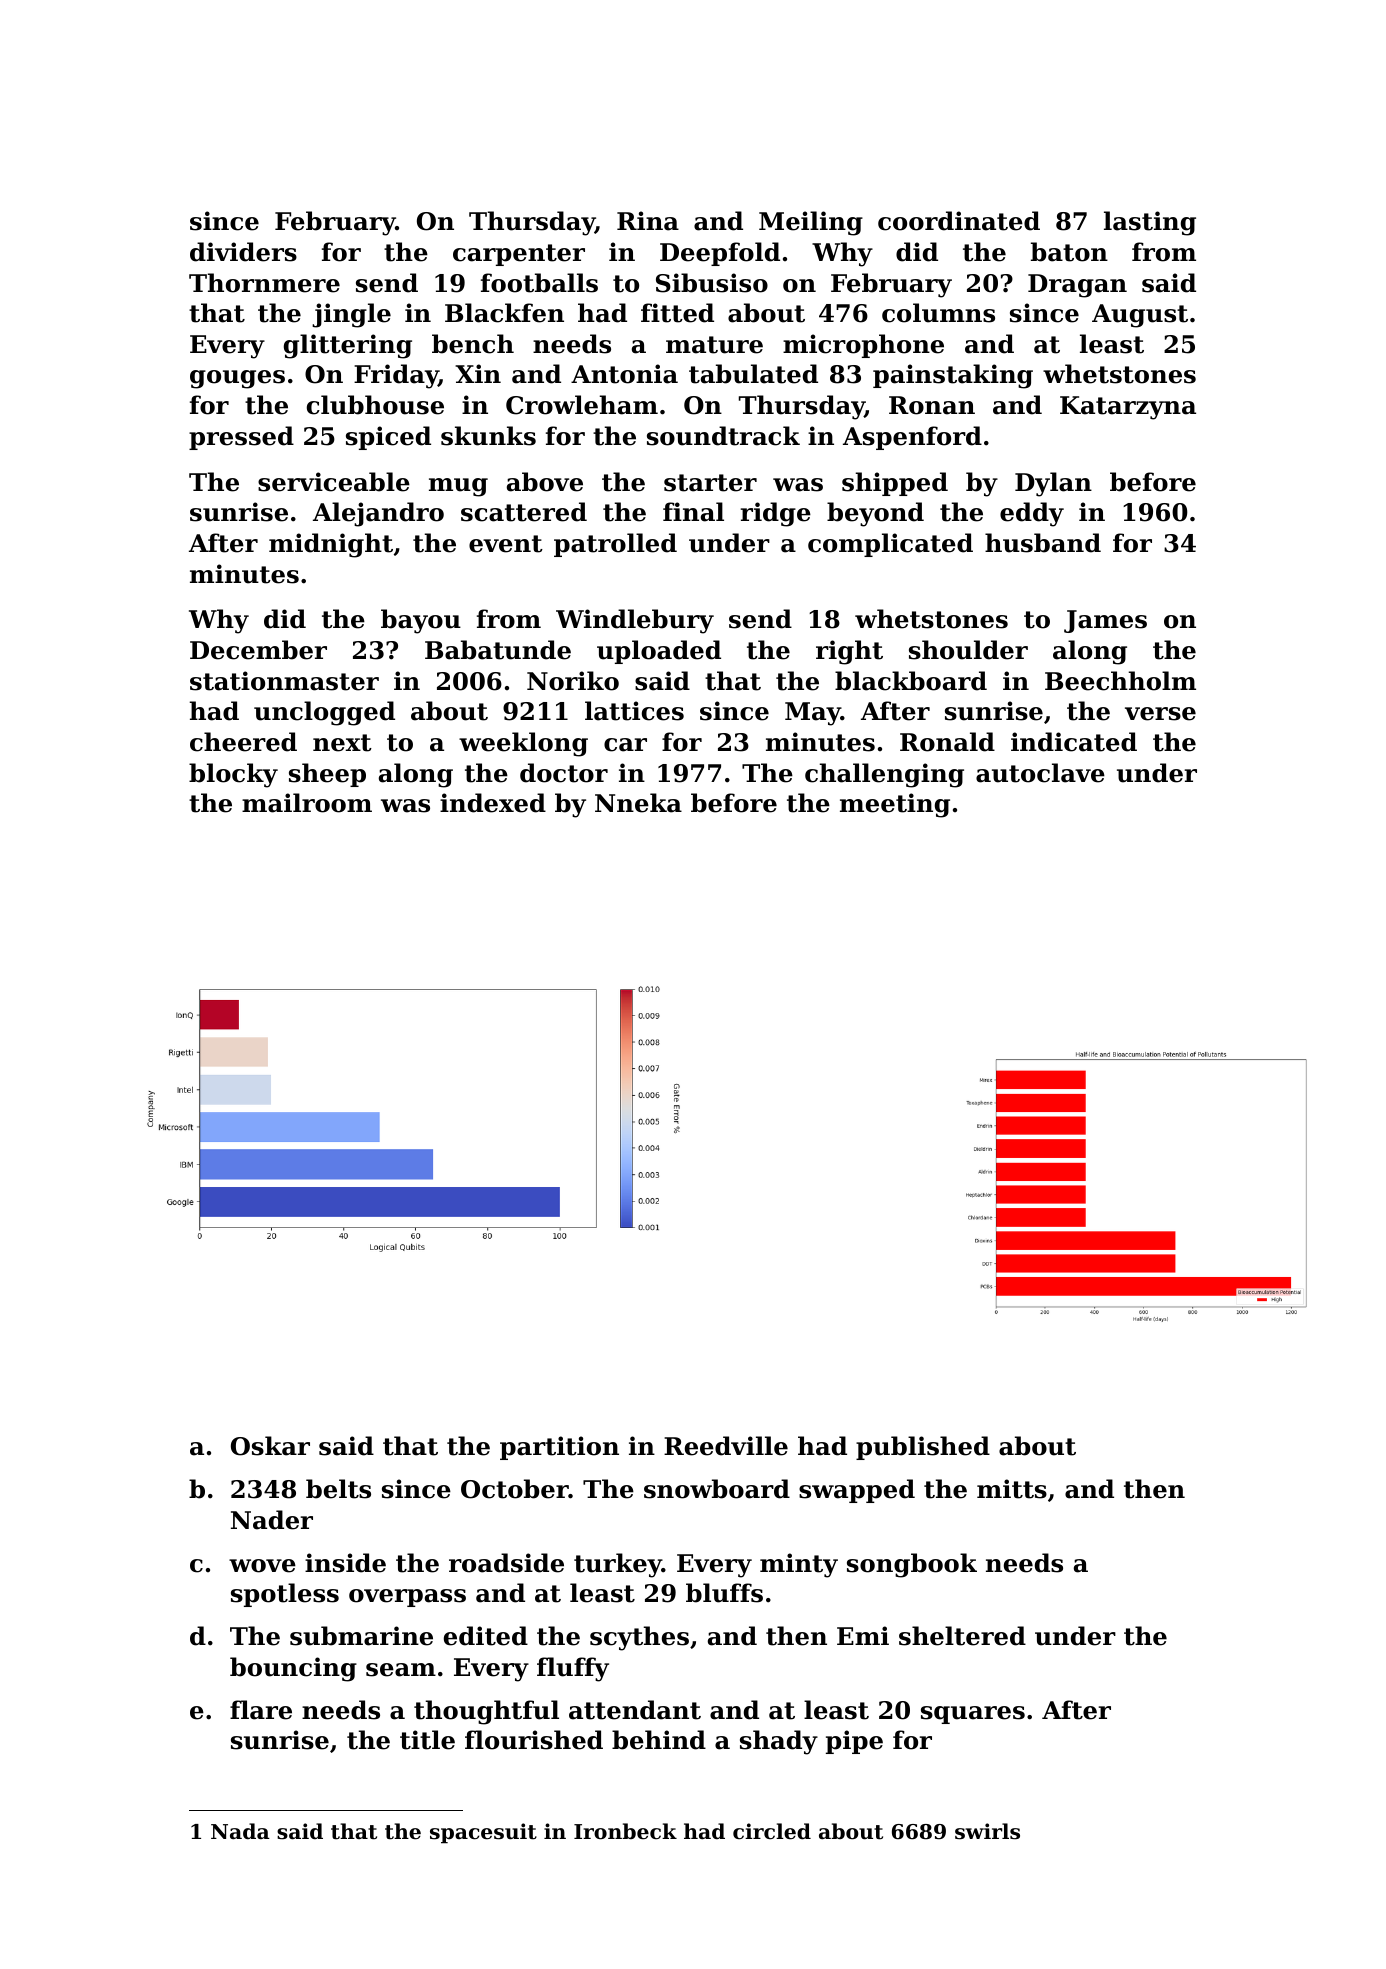 This screenshot has width=1386, height=1969. I want to click on microphone, so click(863, 346).
